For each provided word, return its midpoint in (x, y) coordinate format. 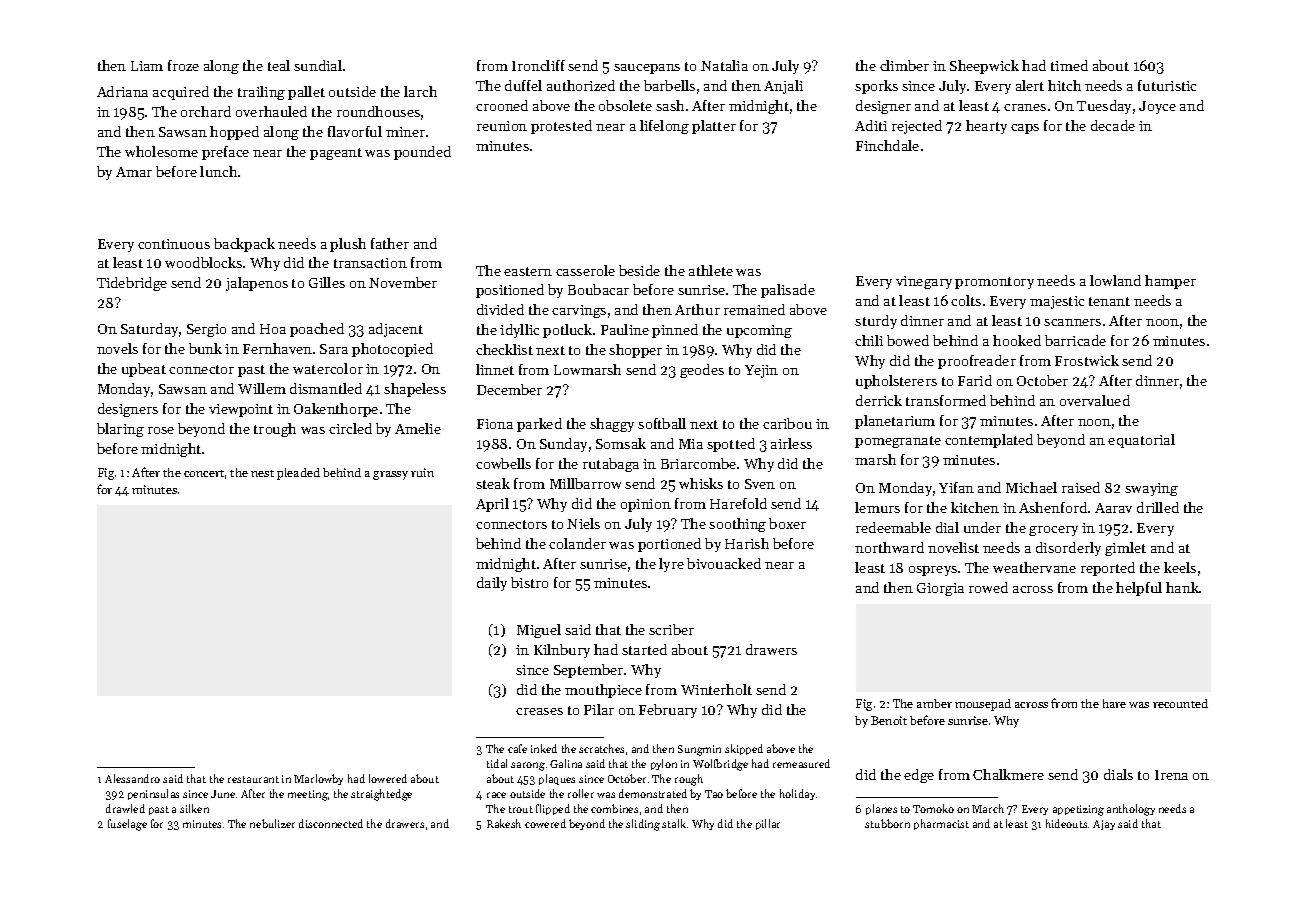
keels (1180, 567)
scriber (671, 629)
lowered (388, 778)
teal (279, 65)
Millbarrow (585, 483)
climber (904, 65)
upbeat (144, 370)
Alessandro (132, 778)
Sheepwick (984, 67)
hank (1182, 587)
